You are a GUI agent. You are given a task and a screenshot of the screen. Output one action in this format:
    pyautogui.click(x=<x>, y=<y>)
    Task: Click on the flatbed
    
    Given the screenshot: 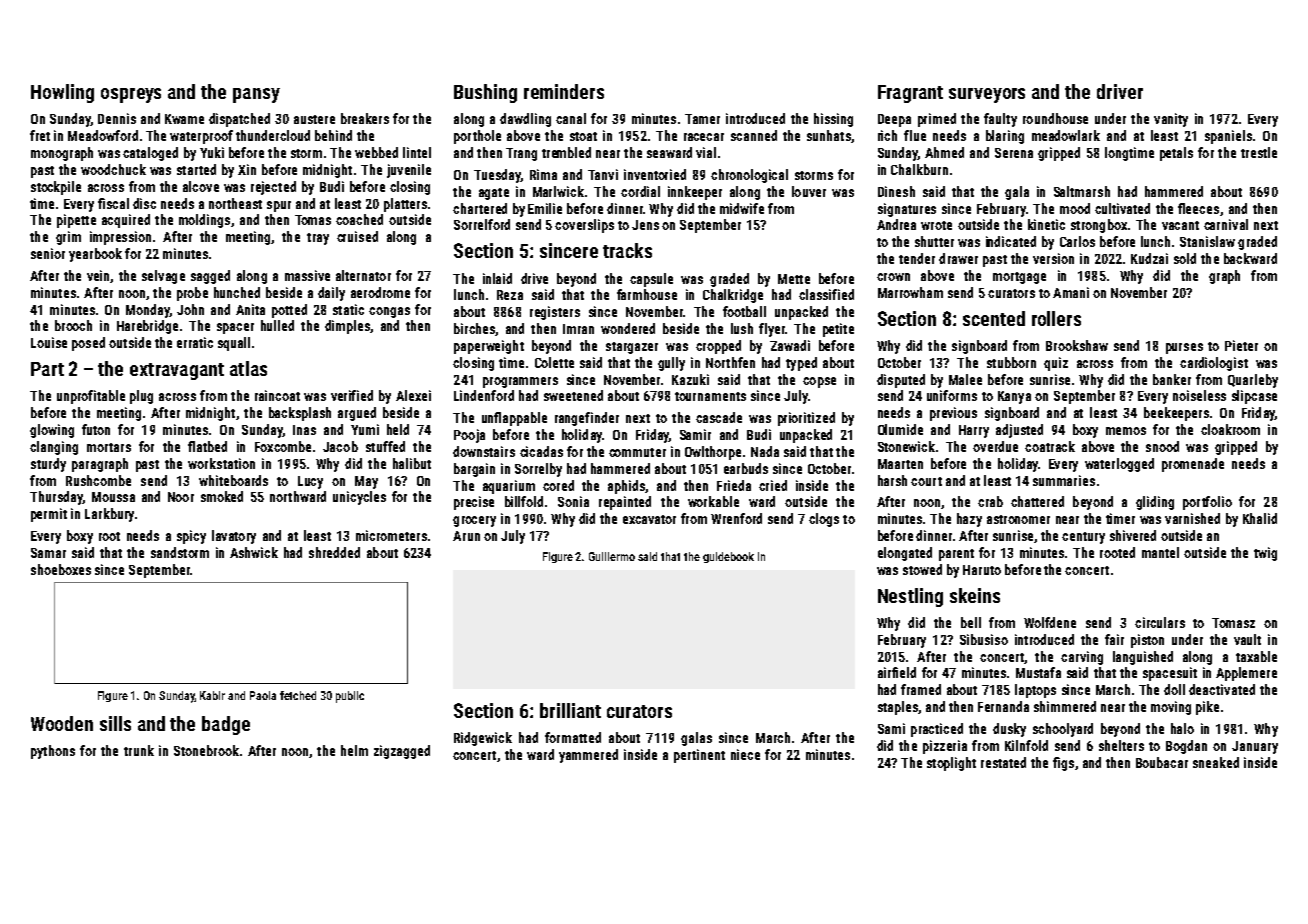 What is the action you would take?
    pyautogui.click(x=207, y=446)
